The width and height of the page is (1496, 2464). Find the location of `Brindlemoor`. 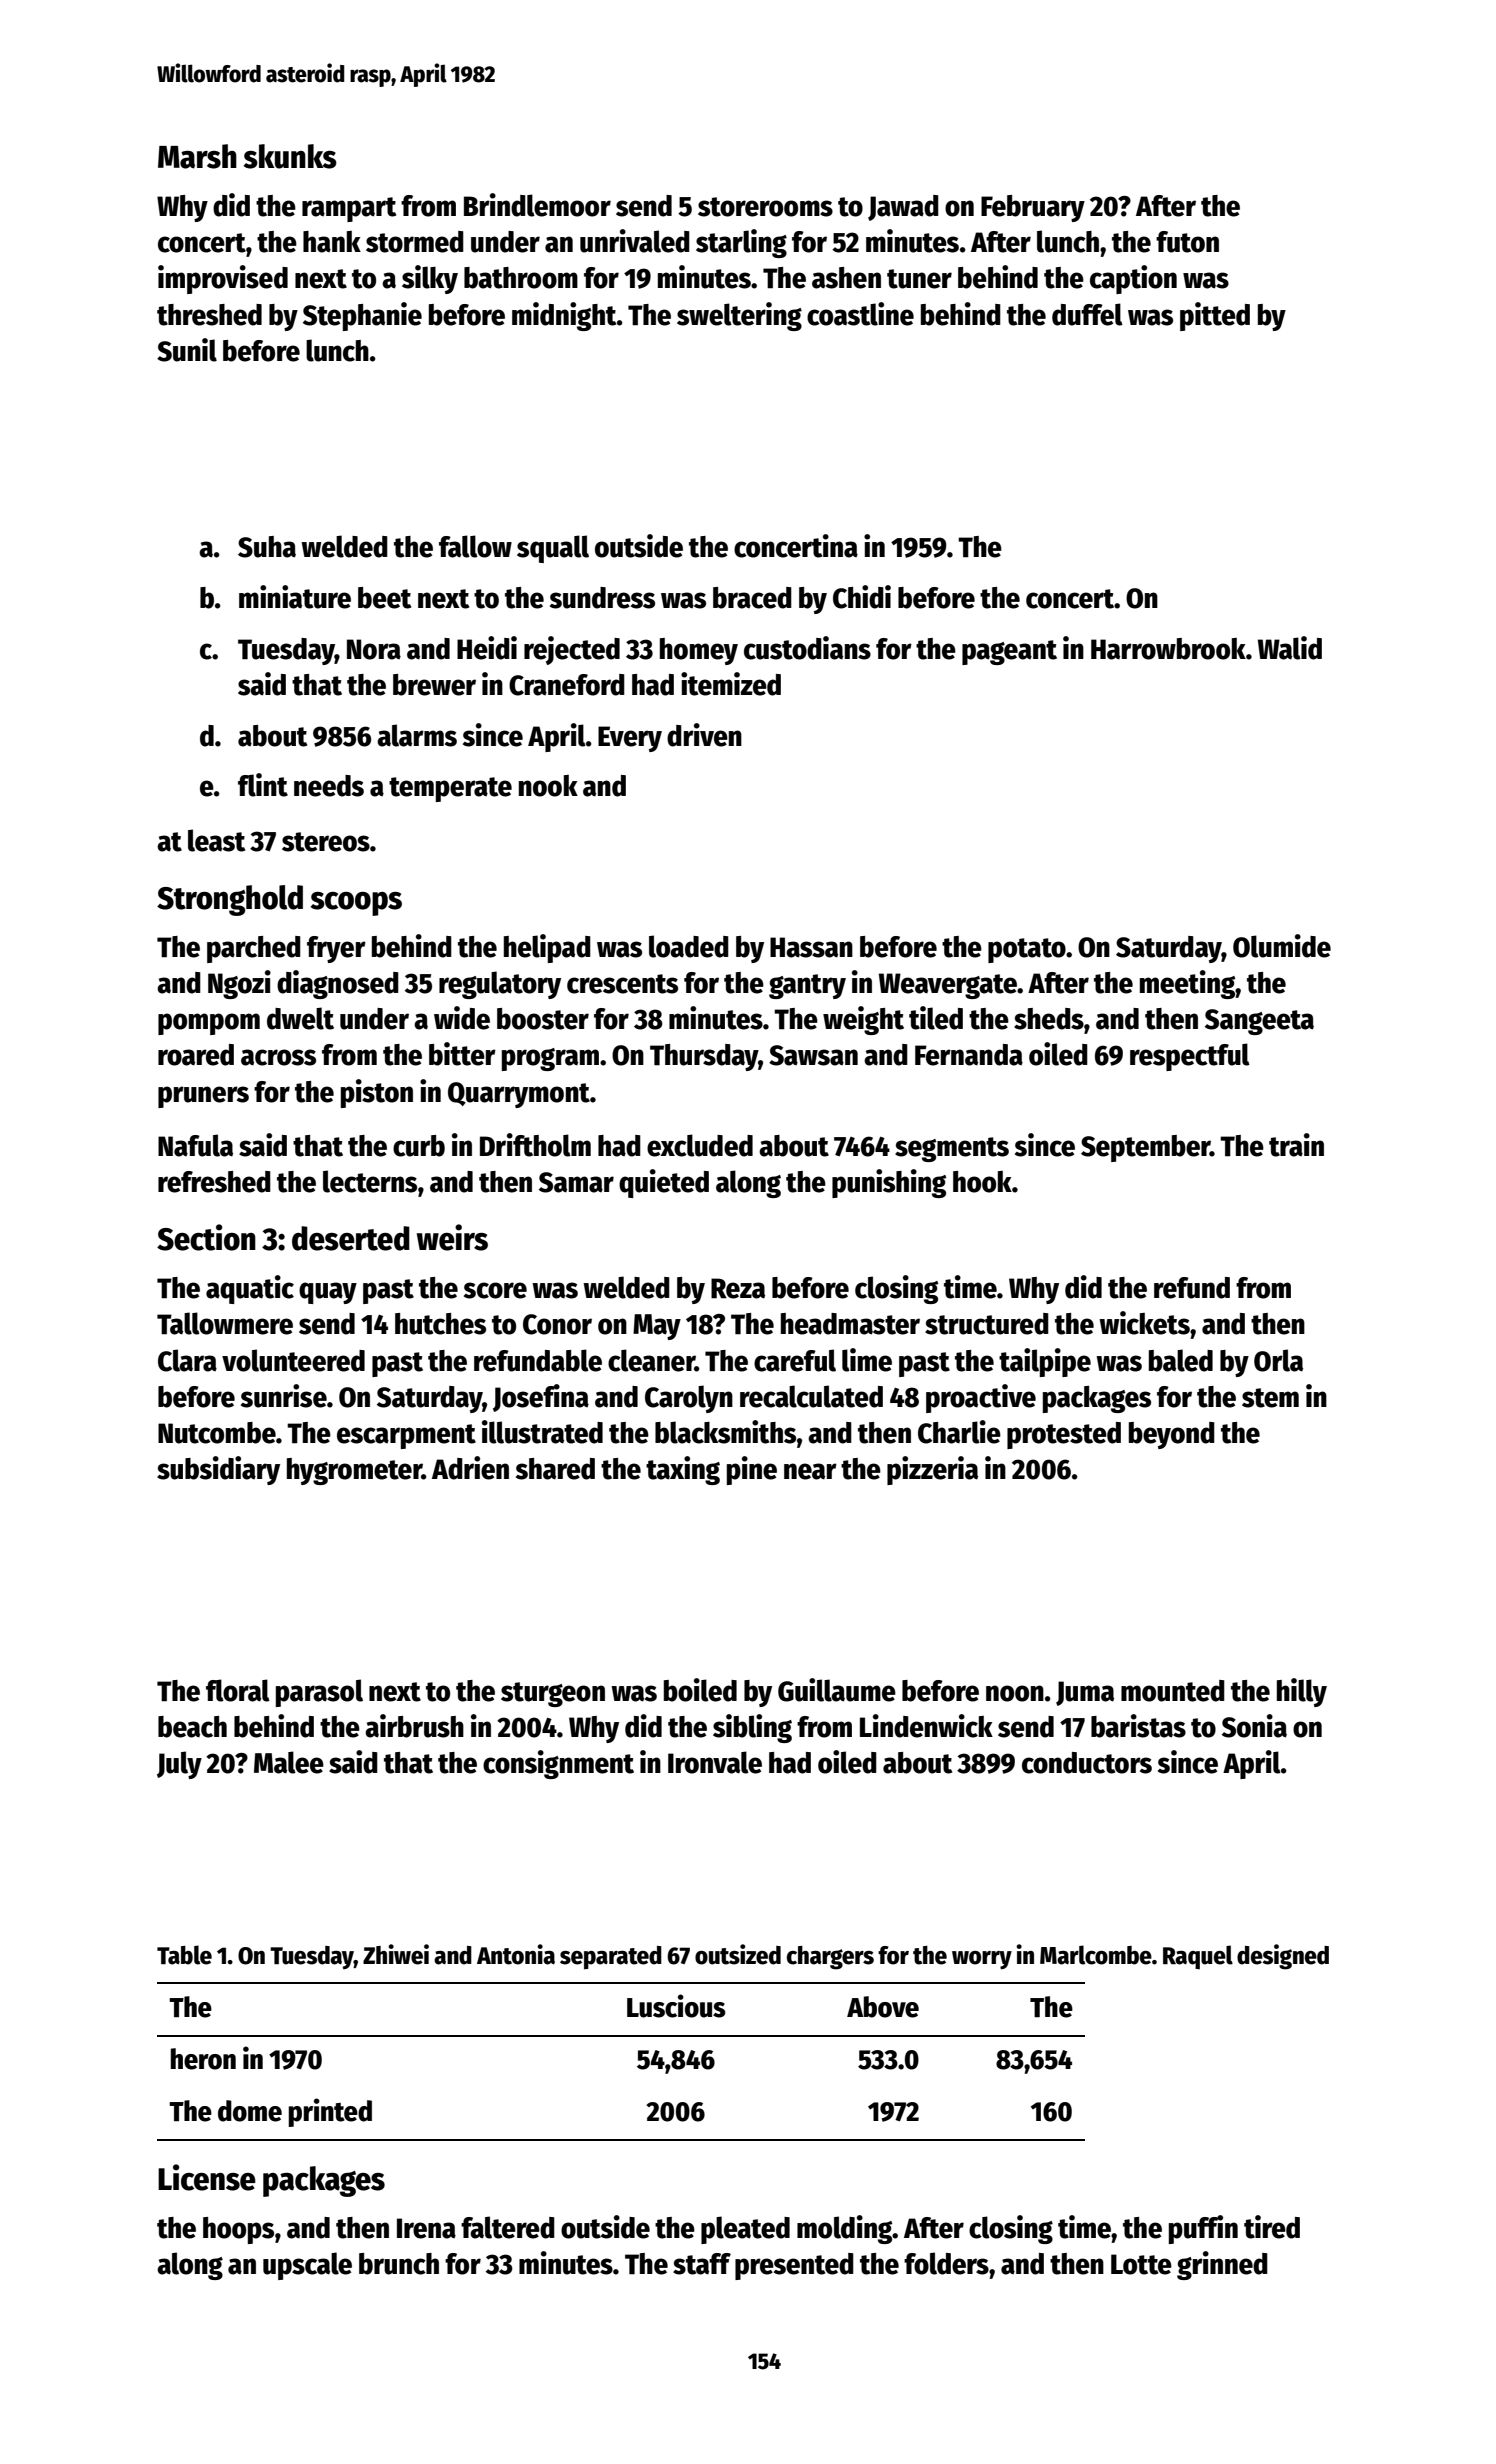

Brindlemoor is located at coordinates (537, 205).
